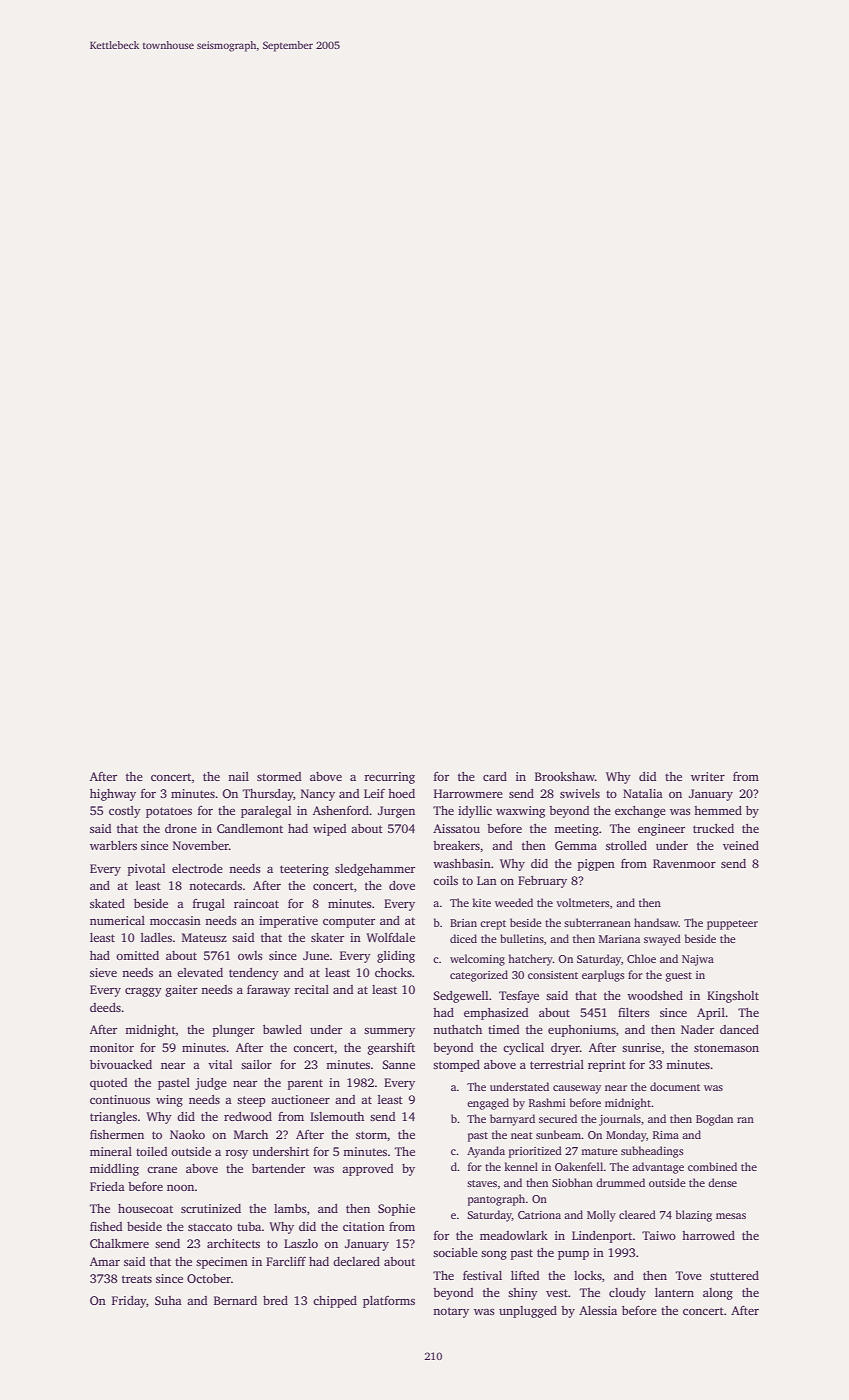 This screenshot has width=849, height=1400. What do you see at coordinates (137, 955) in the screenshot?
I see `omitted` at bounding box center [137, 955].
